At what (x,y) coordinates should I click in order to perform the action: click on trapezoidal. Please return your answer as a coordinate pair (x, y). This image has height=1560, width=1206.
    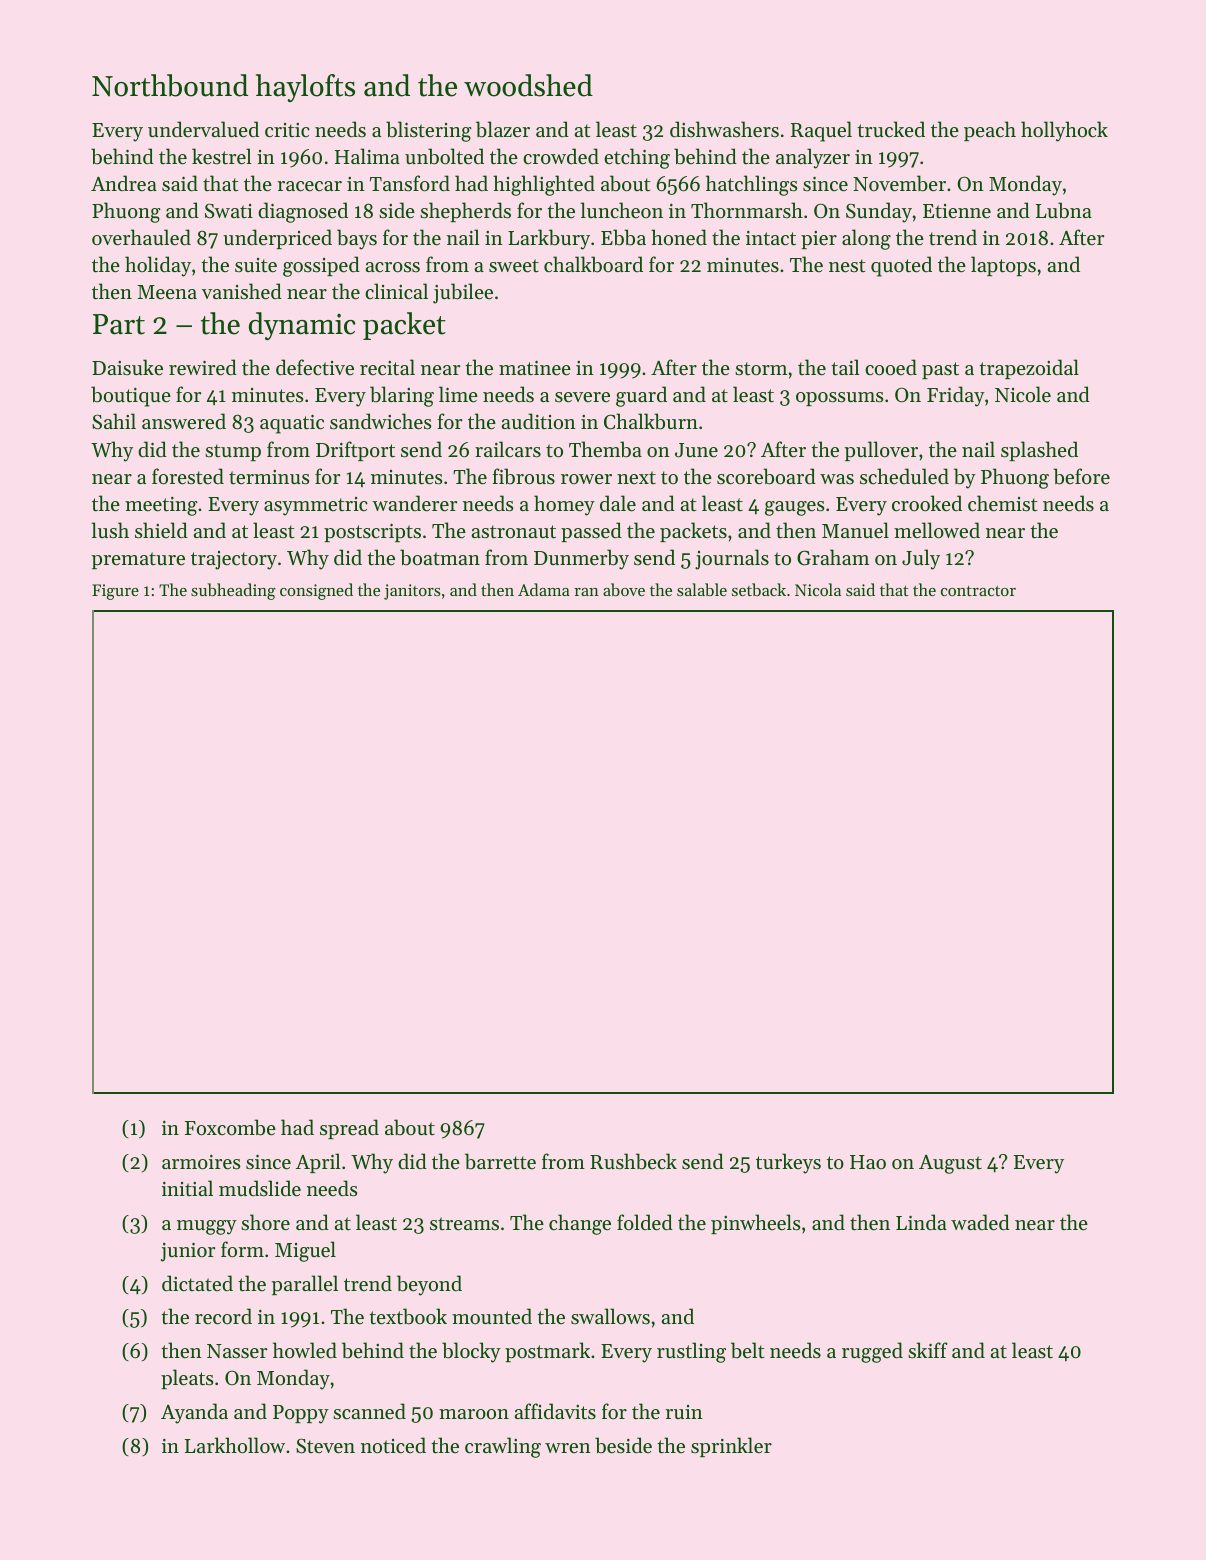
    Looking at the image, I should click on (1029, 369).
